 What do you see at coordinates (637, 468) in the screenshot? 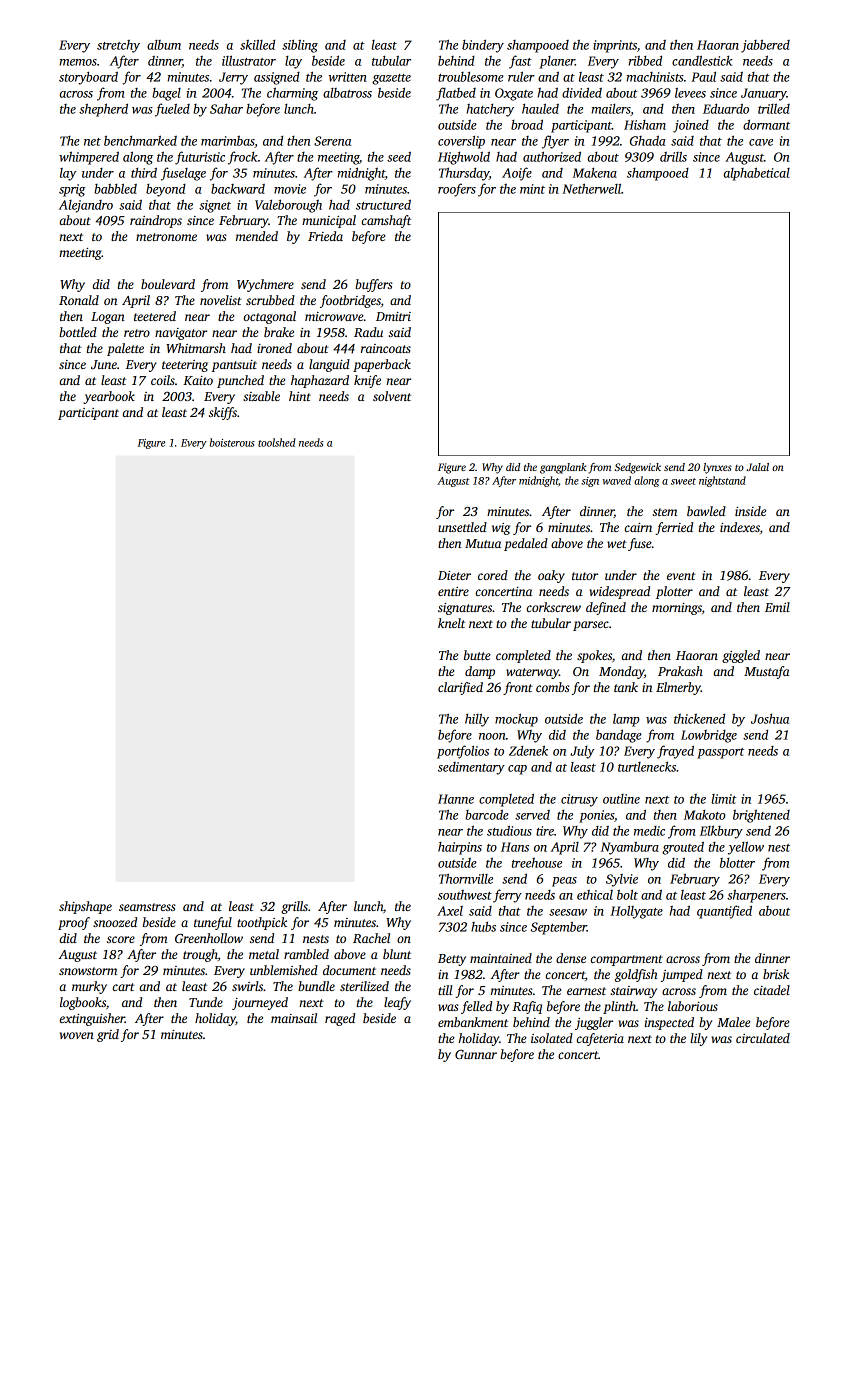
I see `Sedgewick` at bounding box center [637, 468].
